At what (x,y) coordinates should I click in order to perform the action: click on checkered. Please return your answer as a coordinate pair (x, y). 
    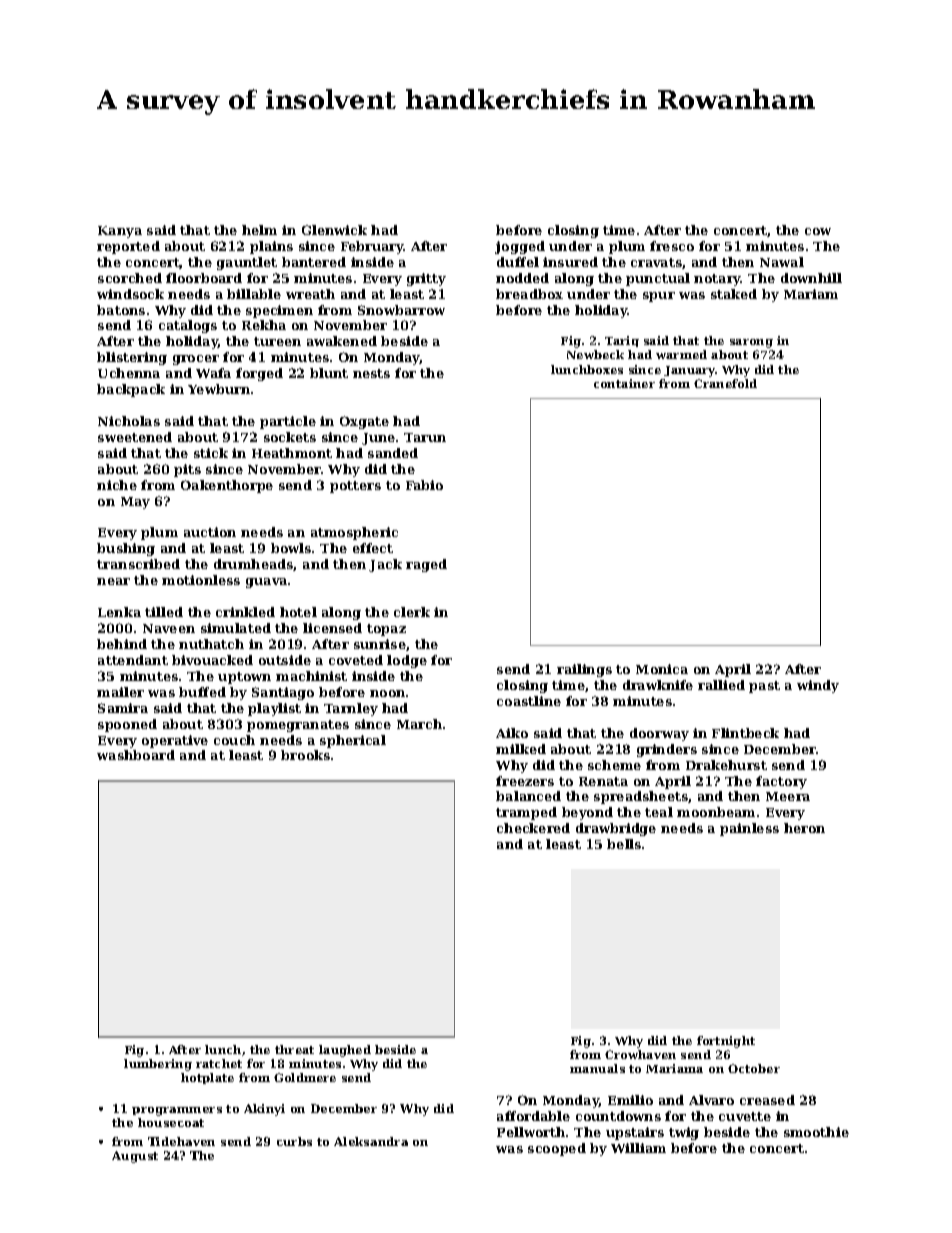
    Looking at the image, I should click on (533, 828).
